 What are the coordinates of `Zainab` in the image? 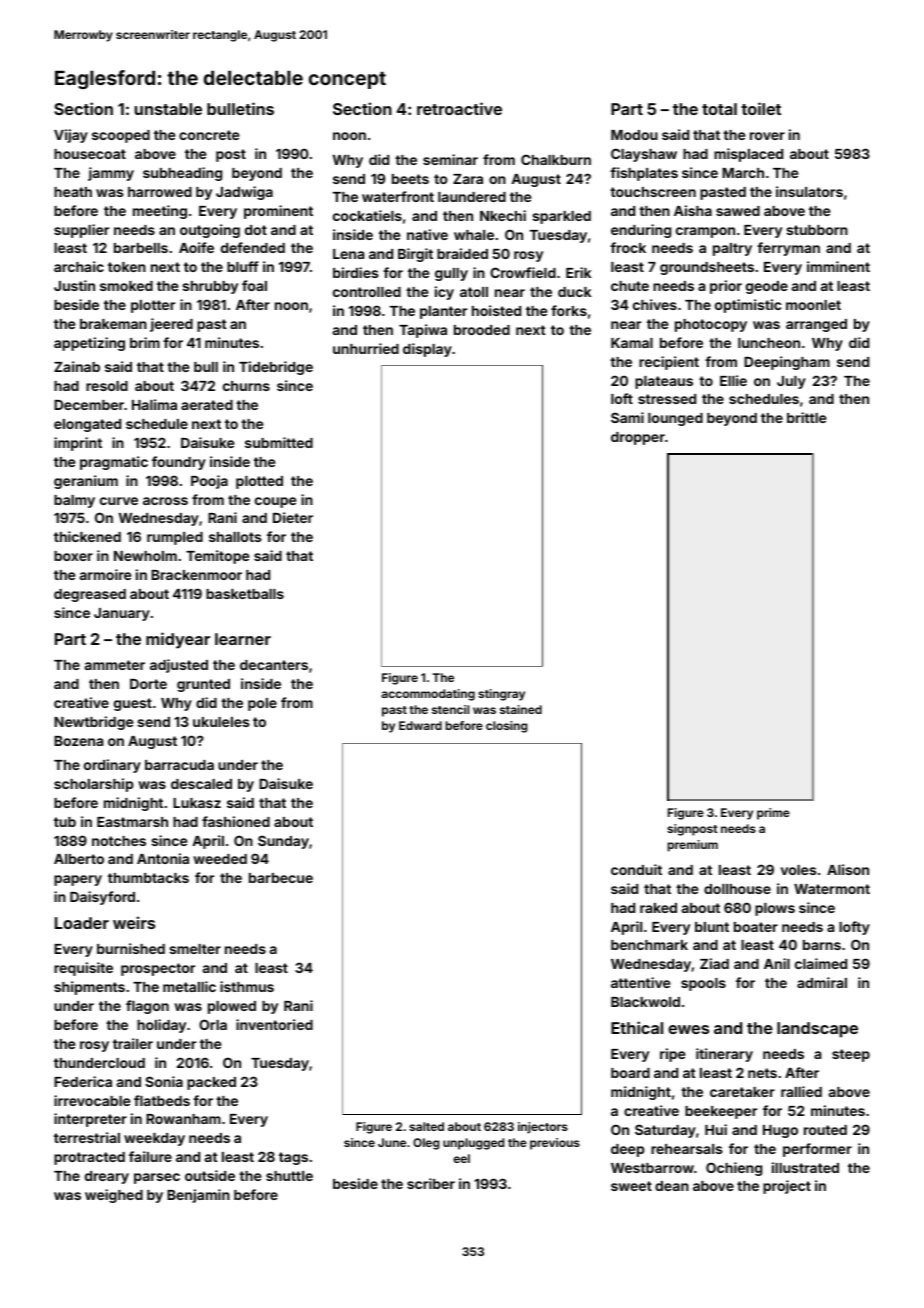 It's located at (77, 366).
